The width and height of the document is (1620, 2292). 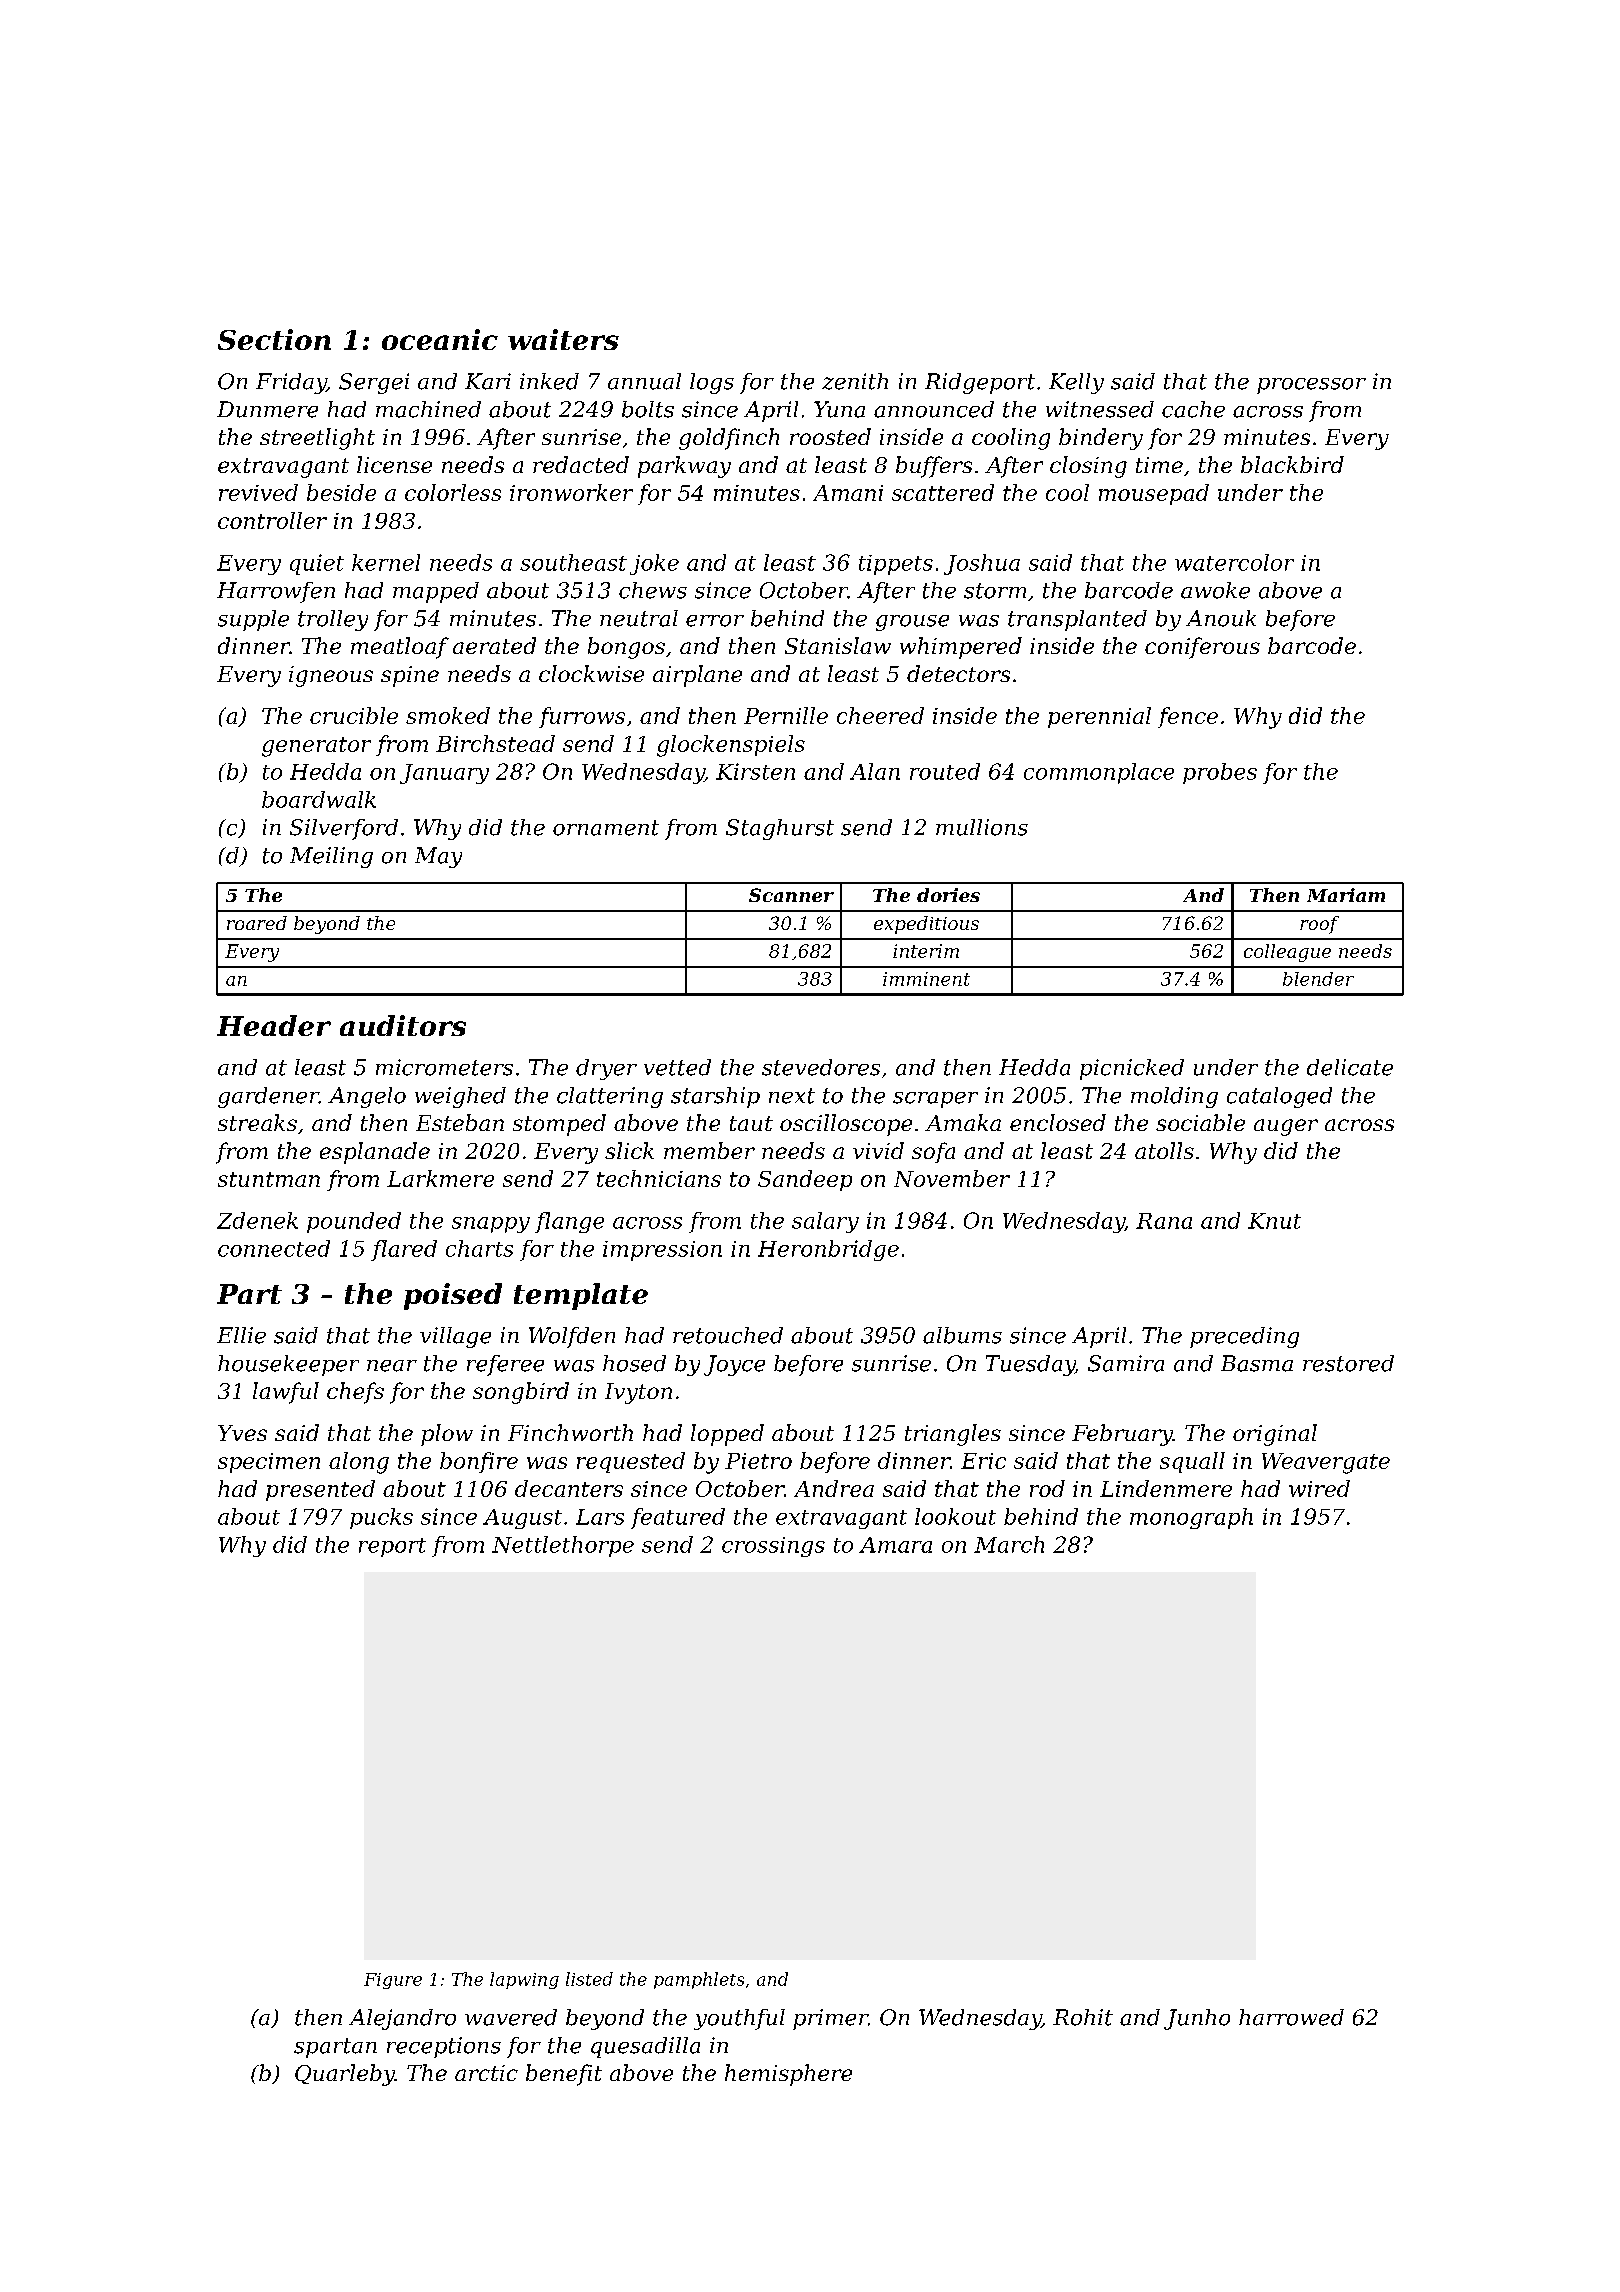 I want to click on zenith, so click(x=855, y=381).
